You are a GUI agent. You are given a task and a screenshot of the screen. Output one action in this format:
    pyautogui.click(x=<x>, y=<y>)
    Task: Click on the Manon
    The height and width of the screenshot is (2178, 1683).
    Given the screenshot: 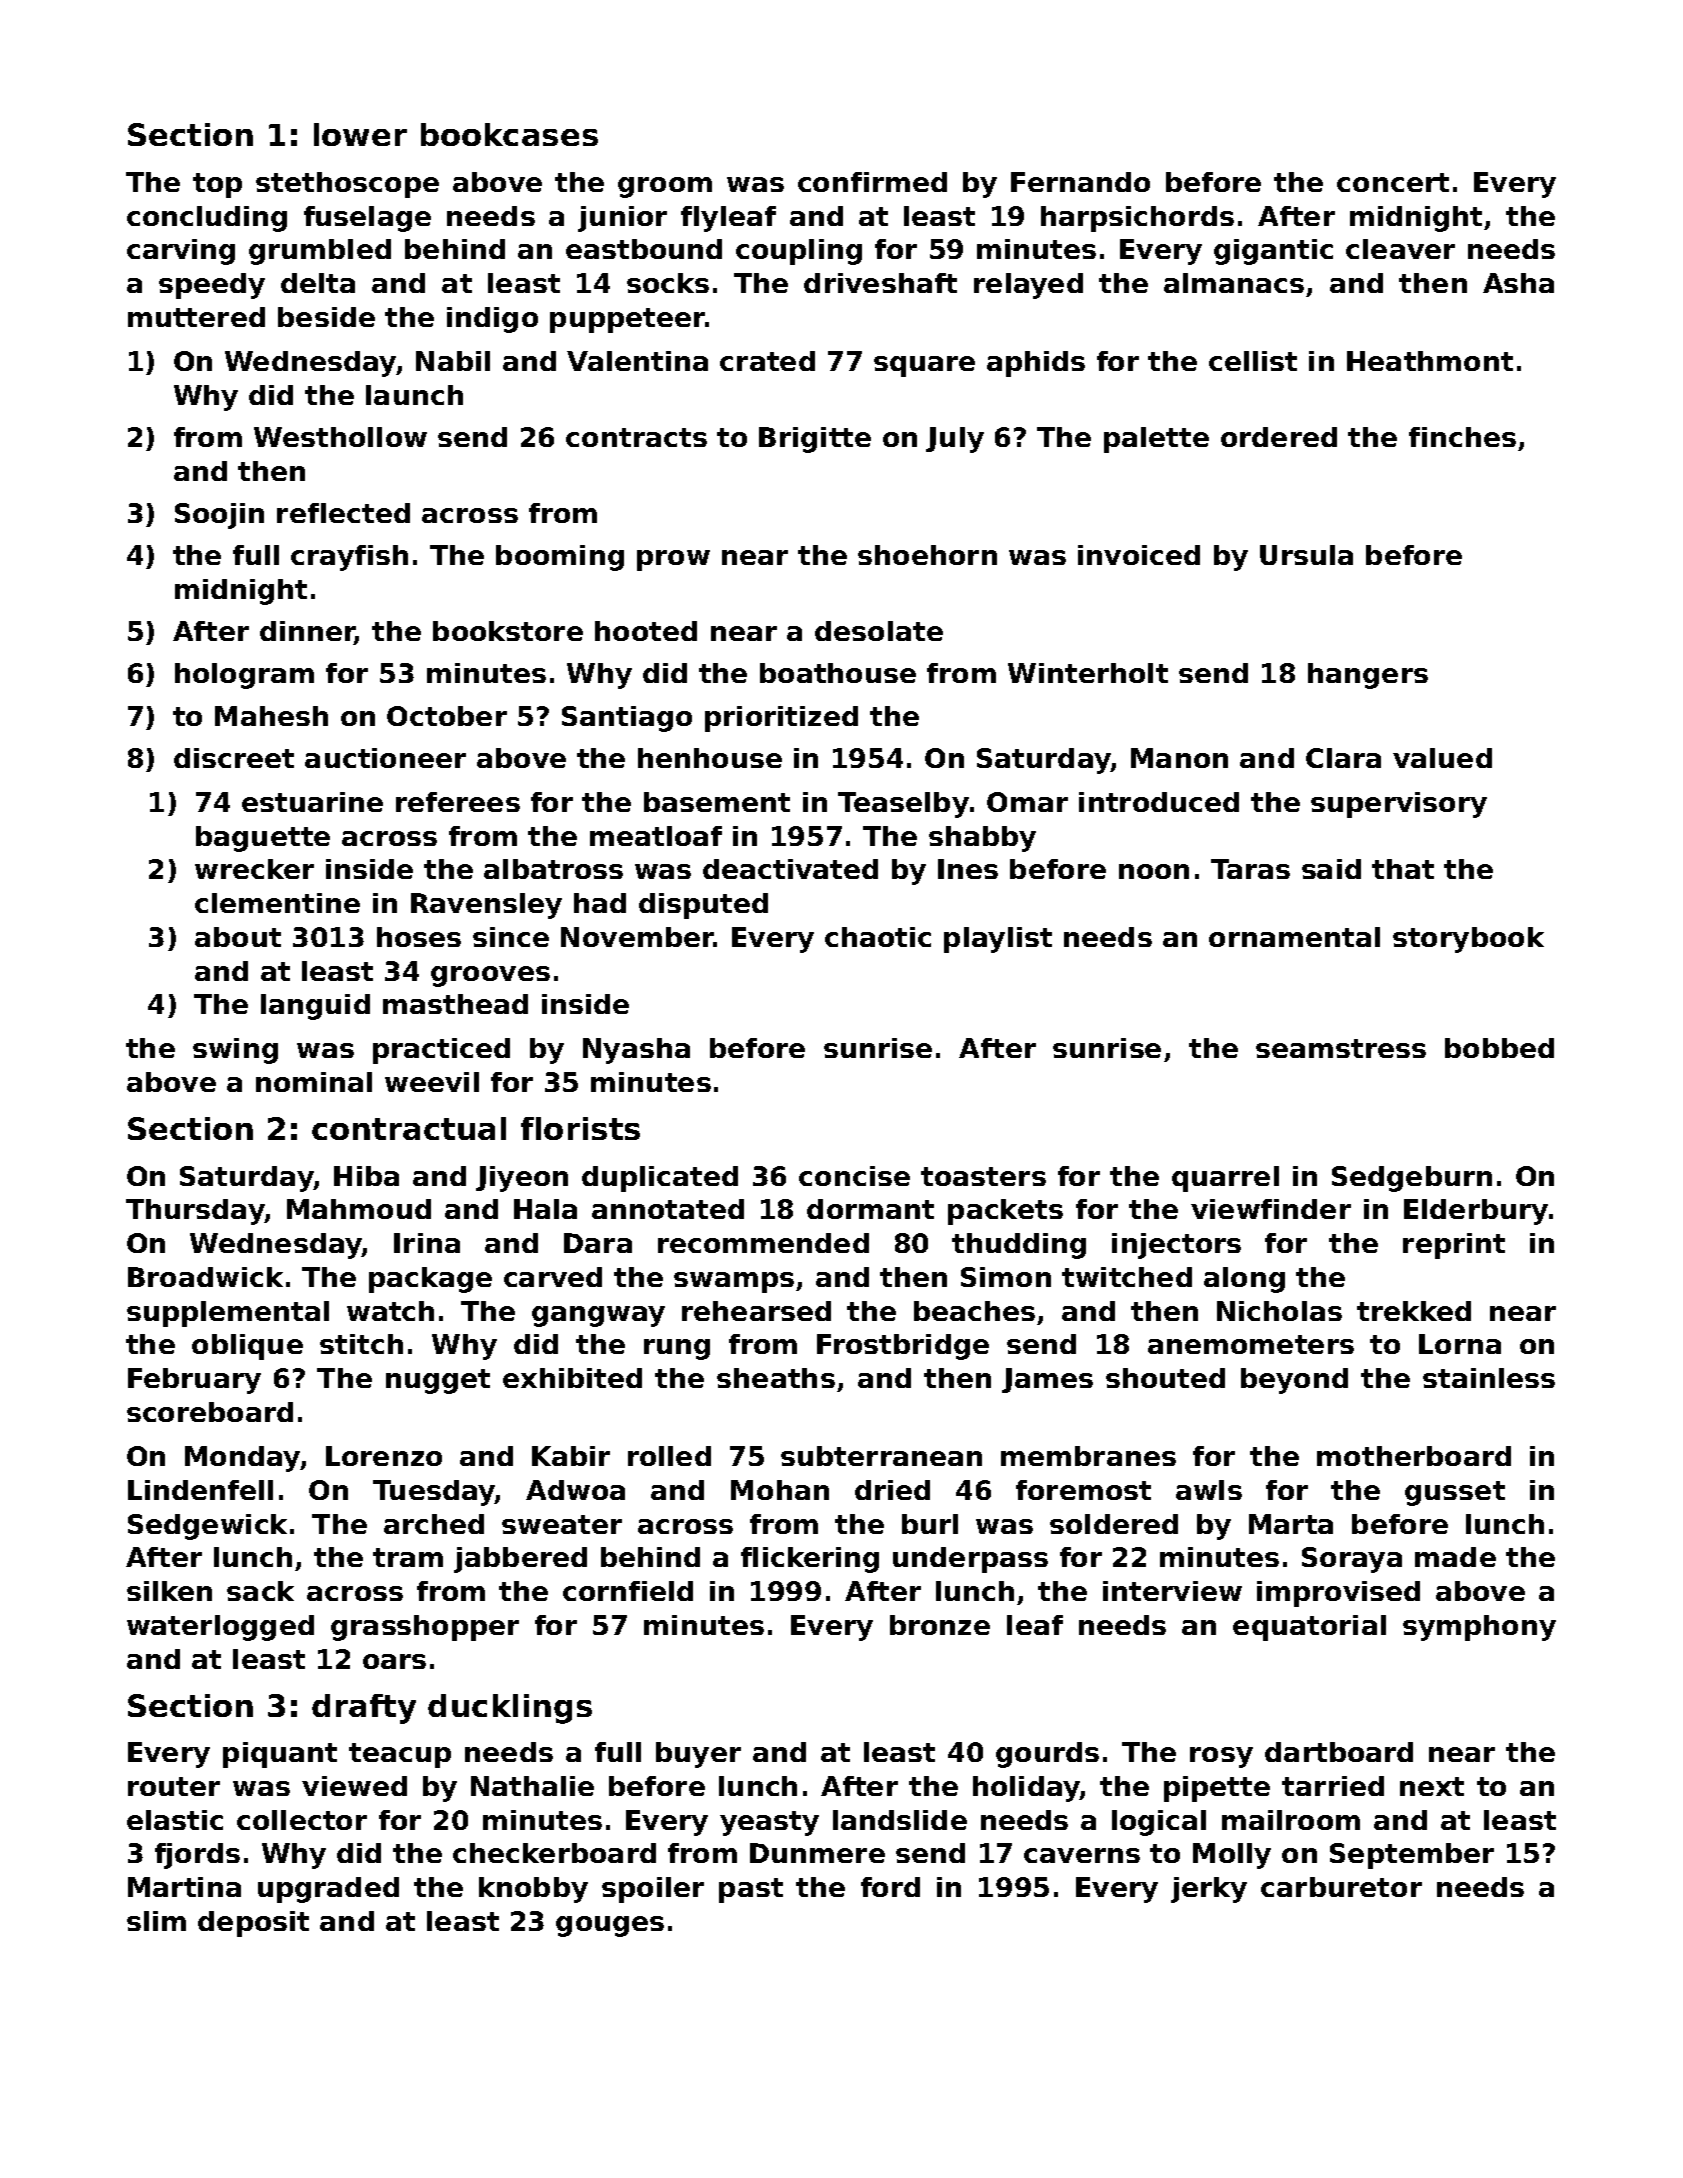 What is the action you would take?
    pyautogui.click(x=1179, y=758)
